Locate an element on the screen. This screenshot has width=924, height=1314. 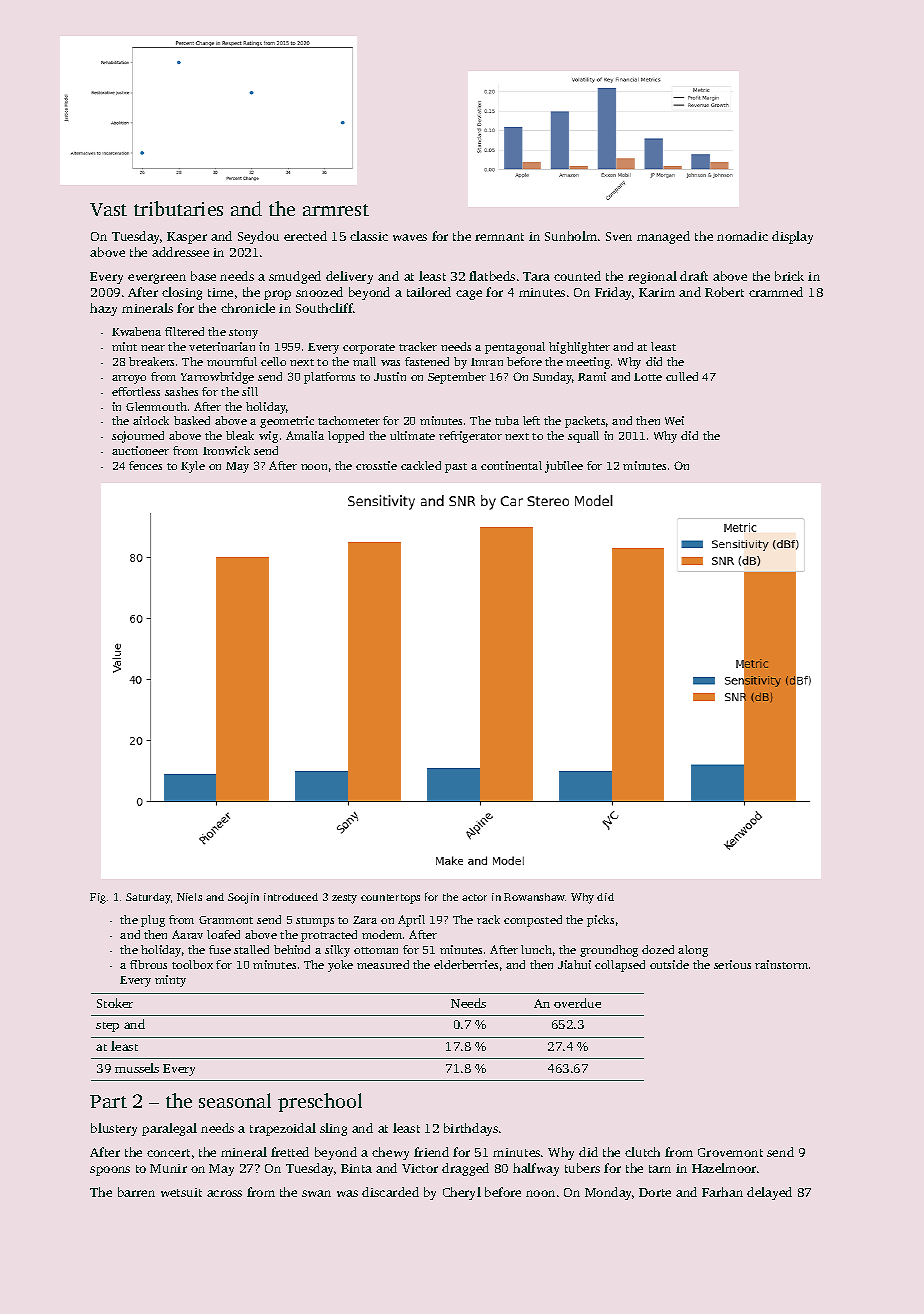
Farhan is located at coordinates (722, 1192).
